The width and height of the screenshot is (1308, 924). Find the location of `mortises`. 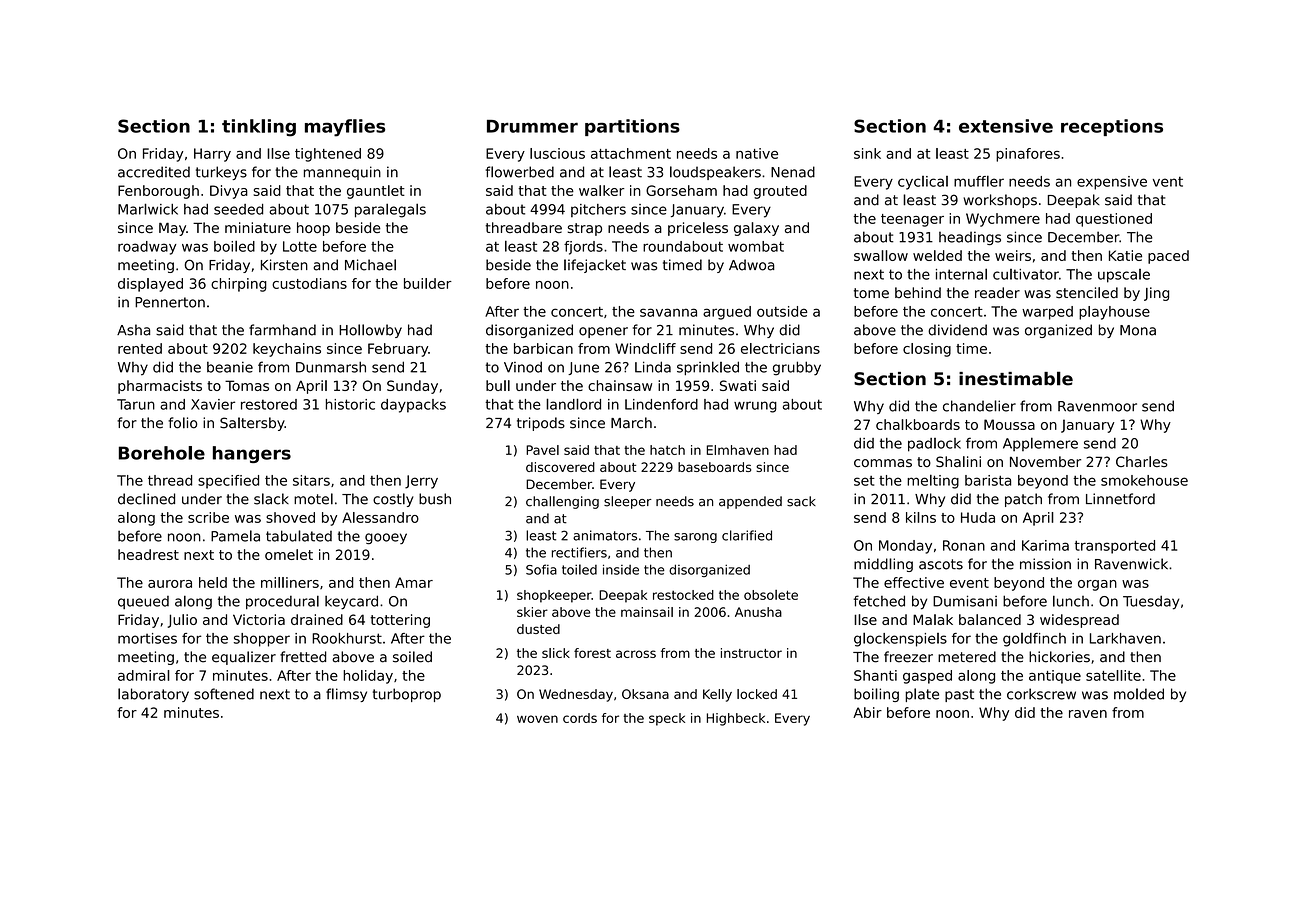

mortises is located at coordinates (147, 638).
